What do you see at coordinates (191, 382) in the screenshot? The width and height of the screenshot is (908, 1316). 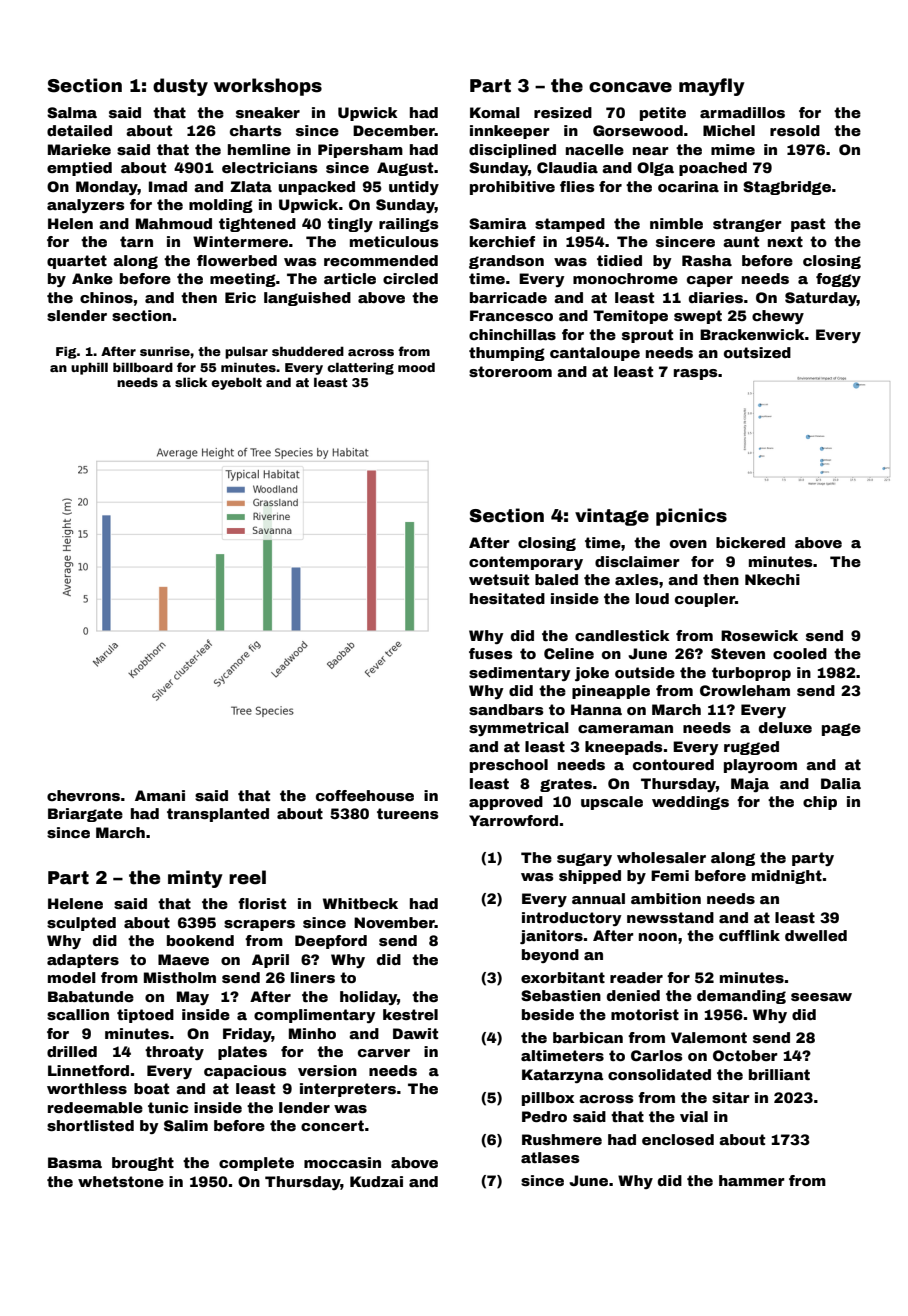 I see `slick` at bounding box center [191, 382].
